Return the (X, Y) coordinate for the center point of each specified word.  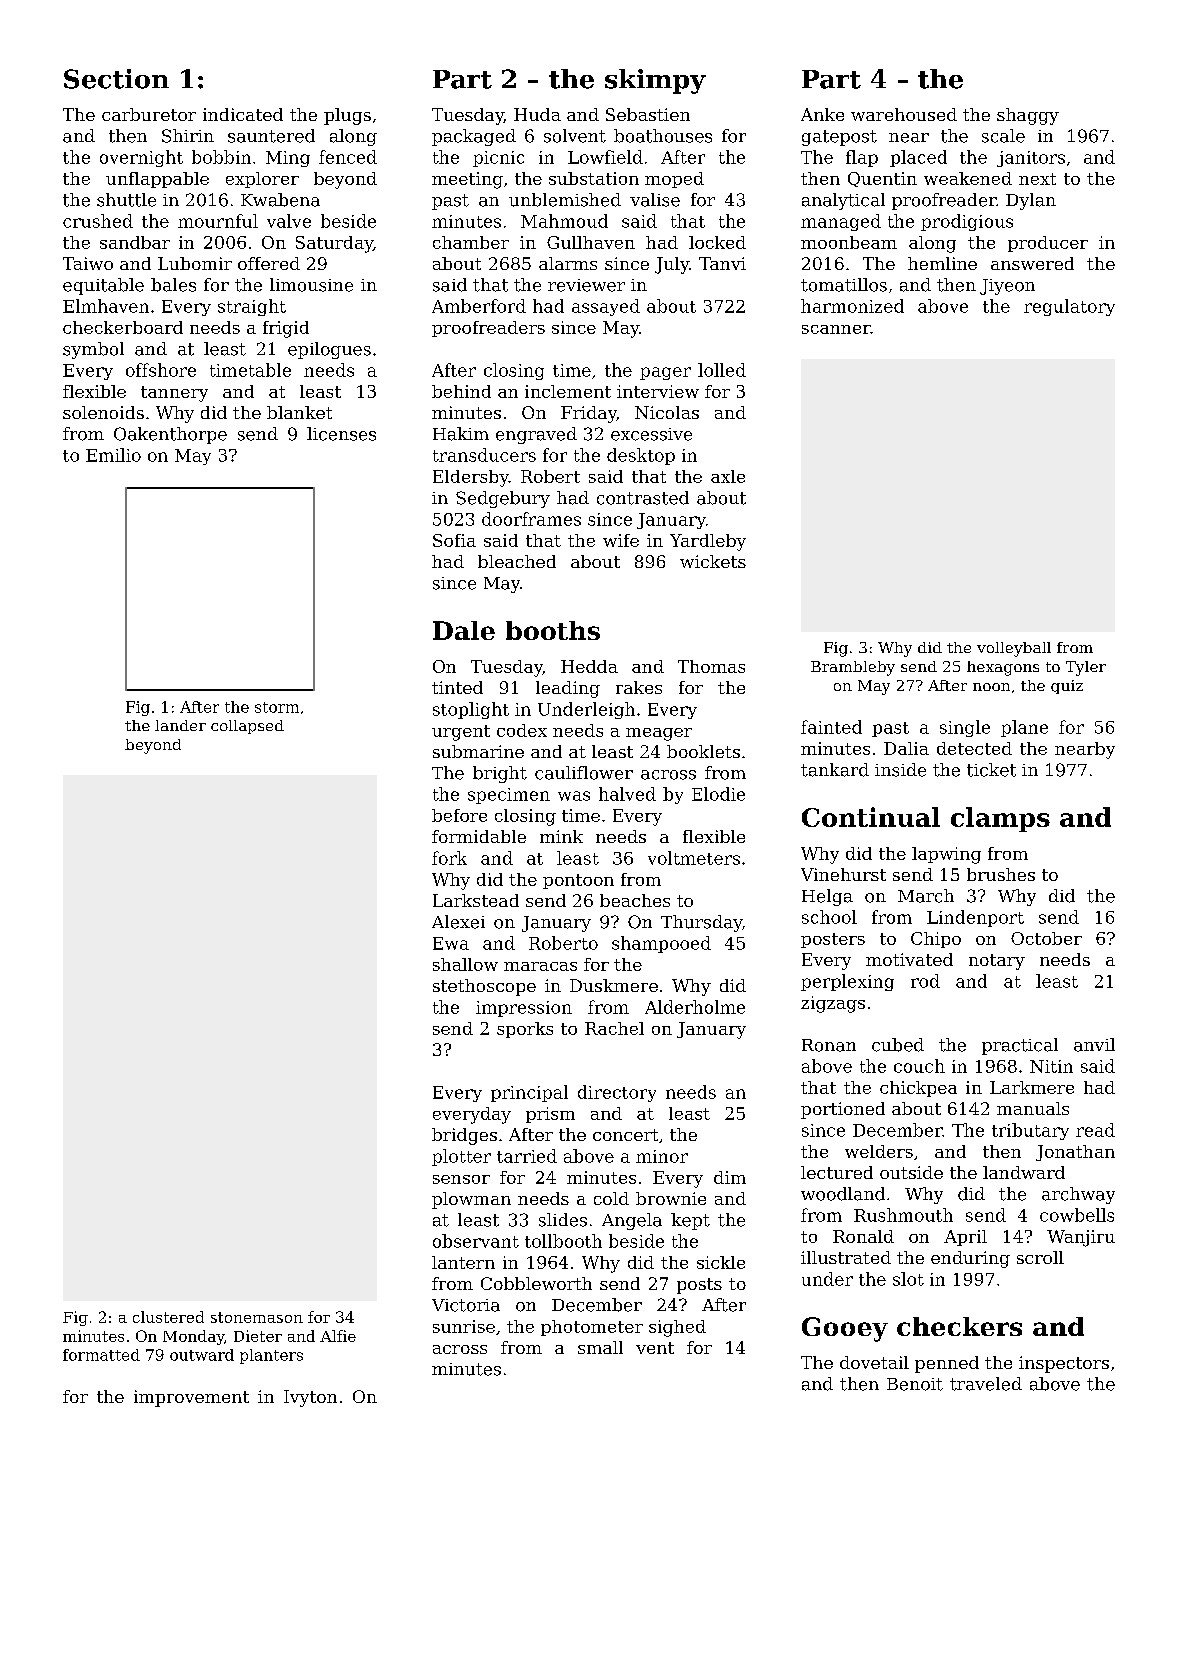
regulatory (1069, 307)
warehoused (904, 114)
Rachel (614, 1028)
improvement (191, 1398)
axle (728, 476)
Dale (464, 630)
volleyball (1014, 649)
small (600, 1347)
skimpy (655, 81)
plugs (347, 116)
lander (180, 725)
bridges (464, 1136)
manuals (1033, 1108)
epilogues (329, 350)
